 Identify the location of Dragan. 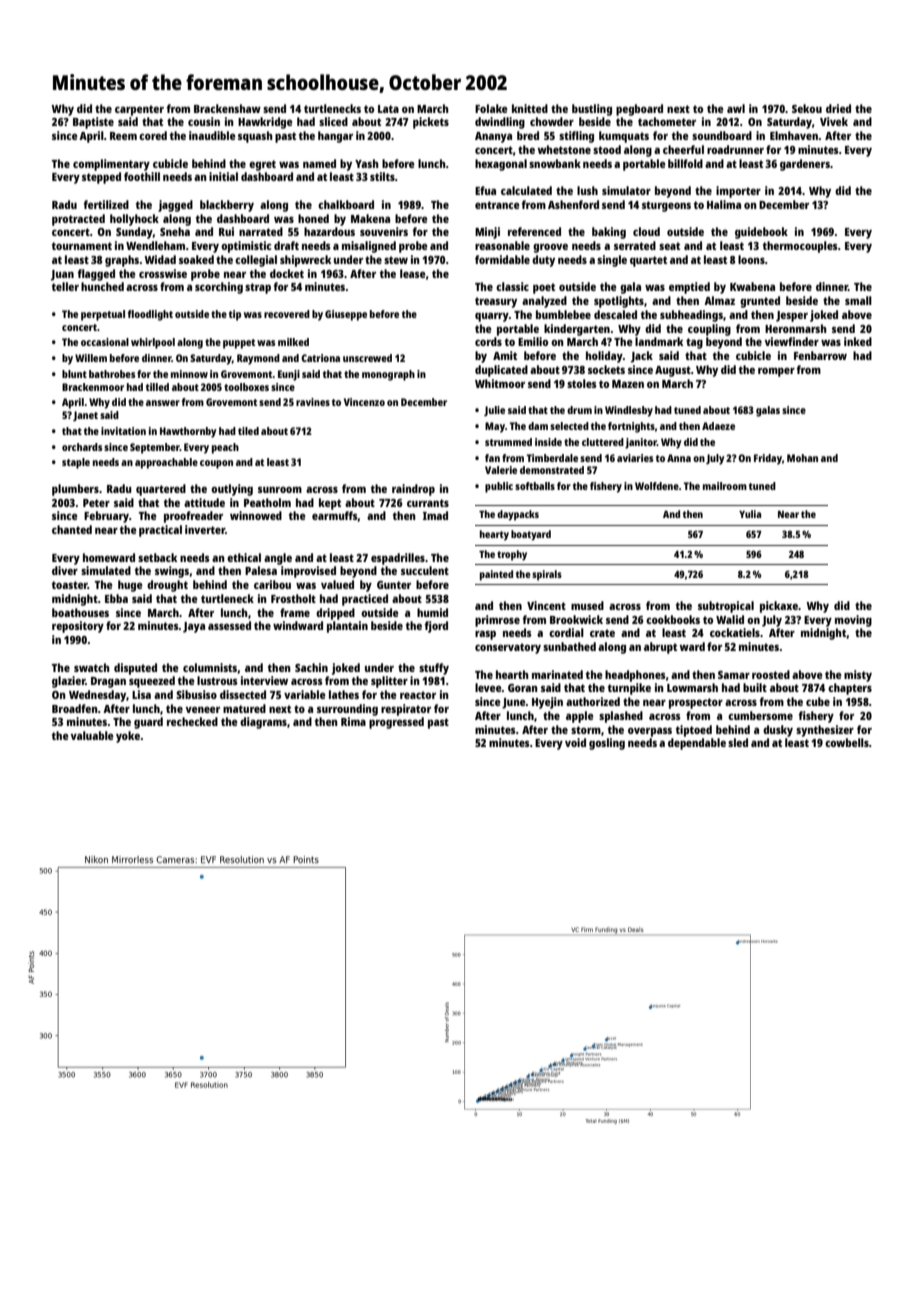
(108, 682).
